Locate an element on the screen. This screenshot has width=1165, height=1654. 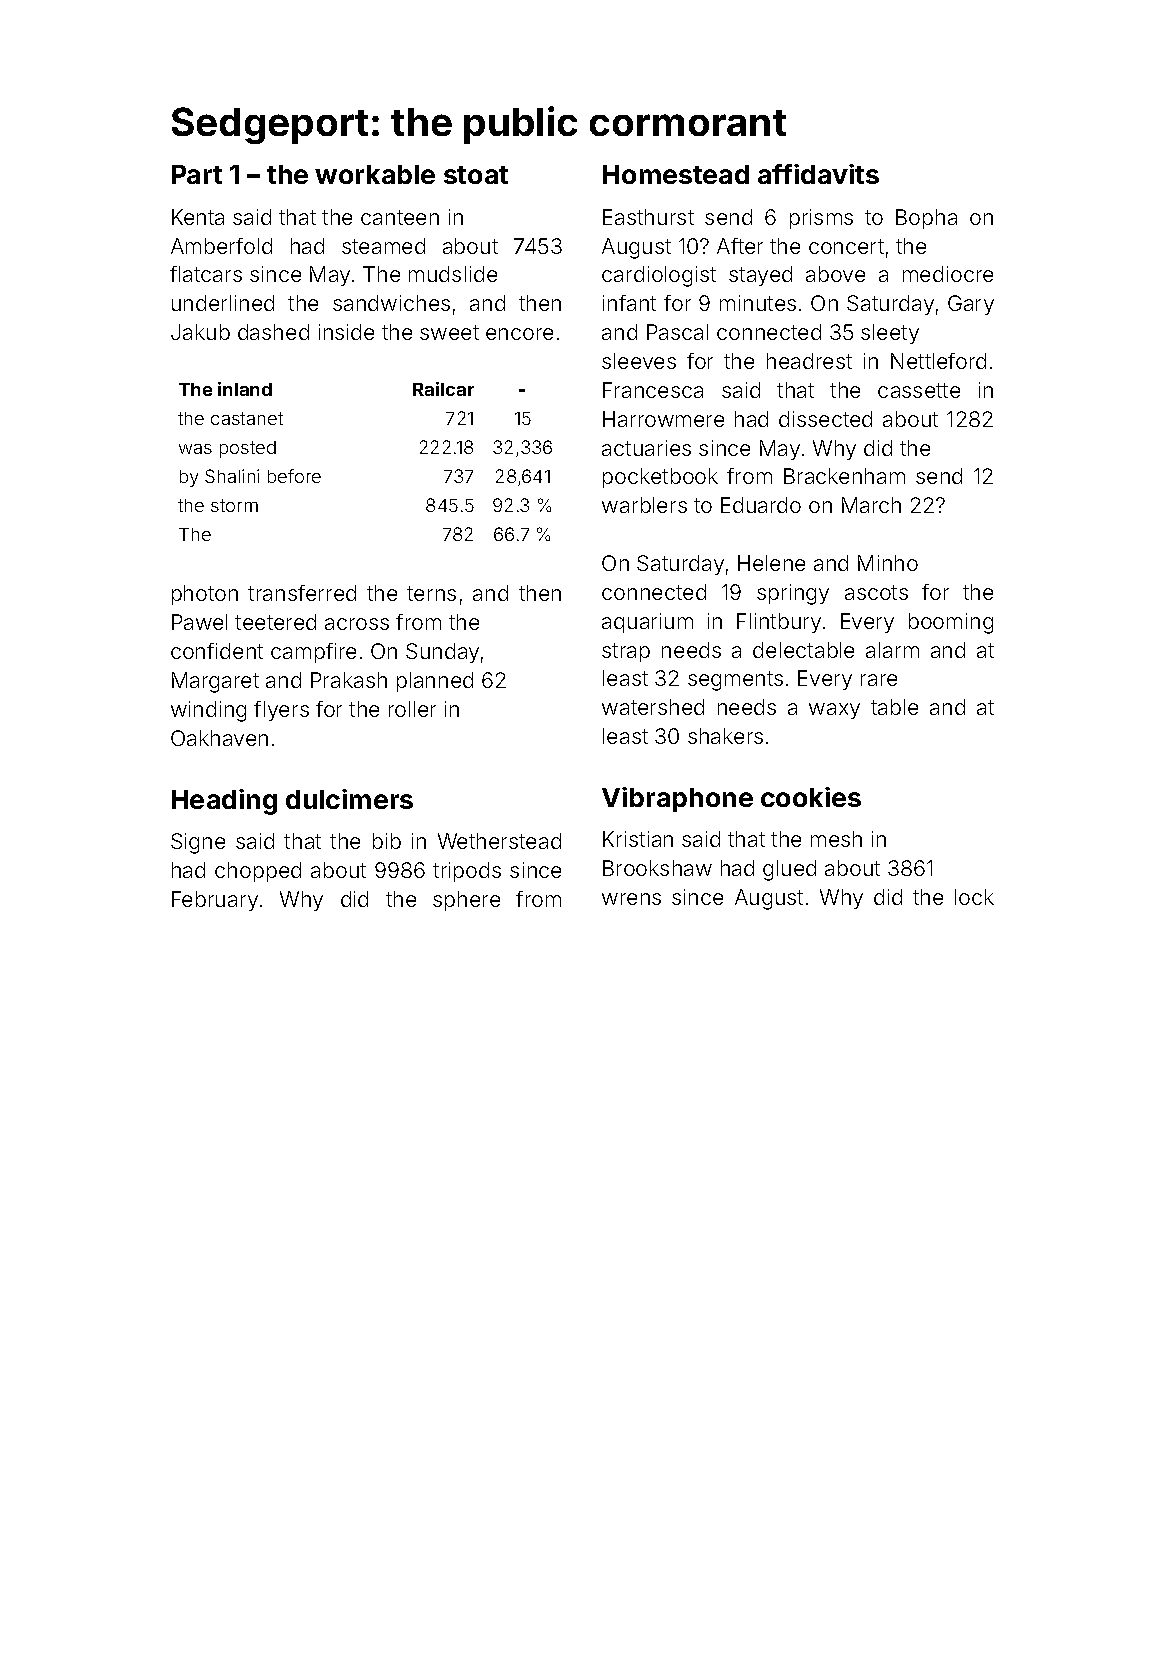
strap is located at coordinates (626, 652).
